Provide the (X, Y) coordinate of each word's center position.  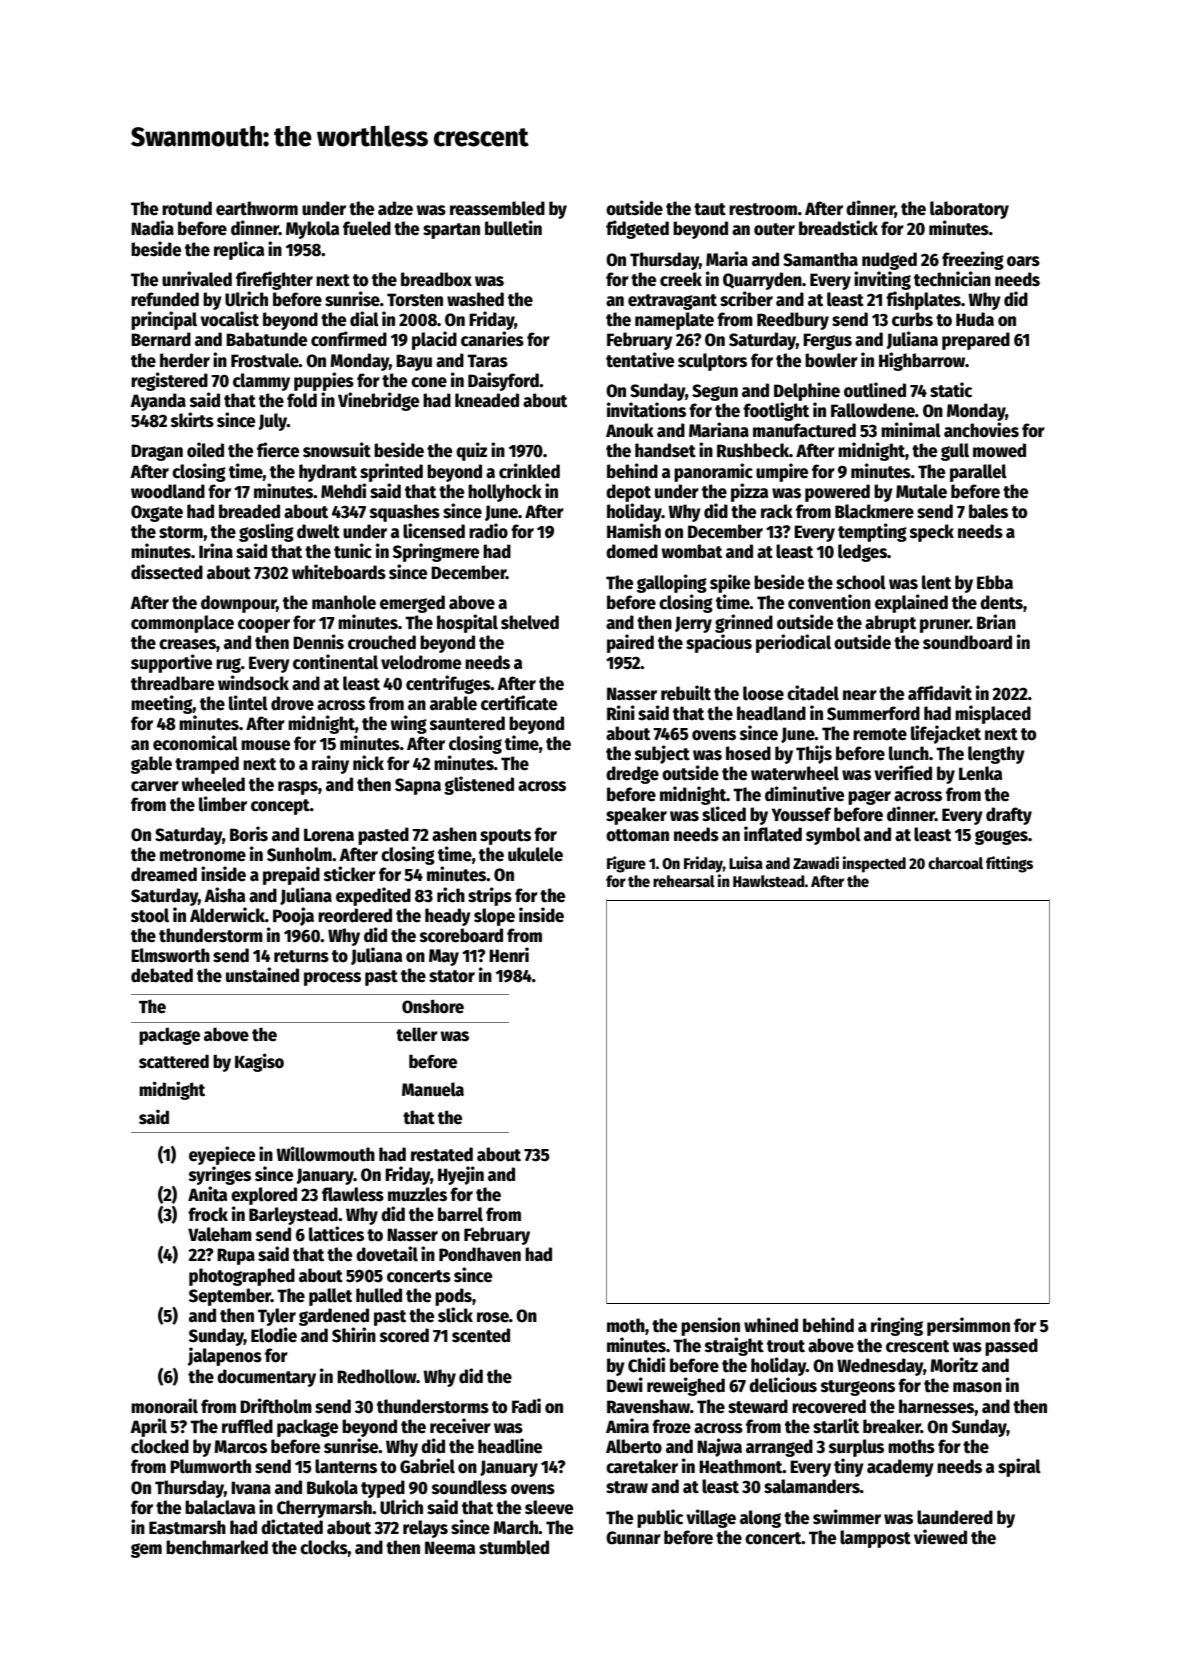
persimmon (968, 1326)
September (230, 1297)
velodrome (421, 662)
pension (710, 1326)
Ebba (995, 582)
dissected (167, 572)
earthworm (257, 208)
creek (681, 279)
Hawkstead (769, 881)
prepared (976, 341)
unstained (262, 975)
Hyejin (461, 1175)
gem (146, 1550)
